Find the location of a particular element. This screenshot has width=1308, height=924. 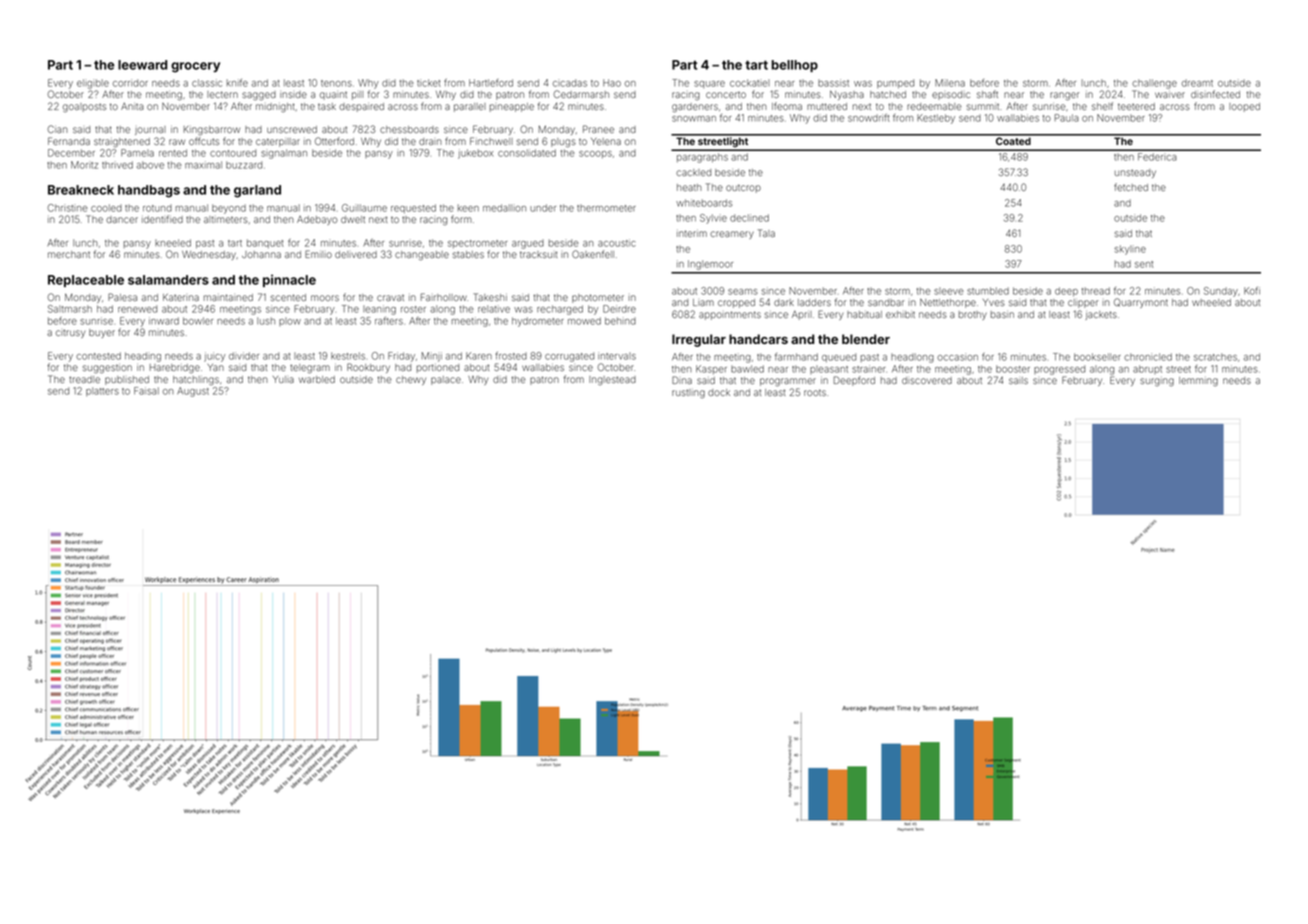

plow is located at coordinates (290, 322).
